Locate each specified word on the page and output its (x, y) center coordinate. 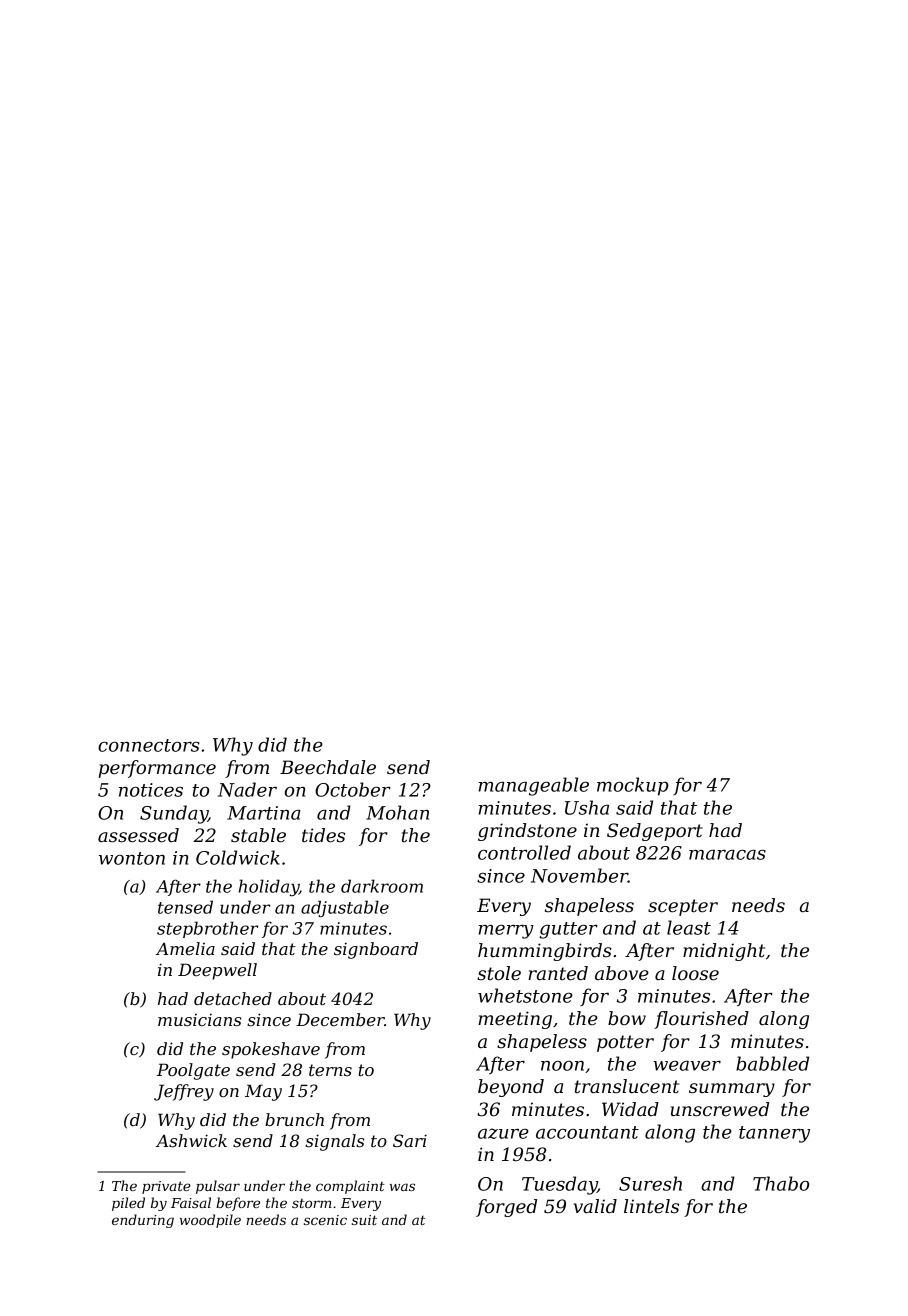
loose (695, 973)
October (353, 789)
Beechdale (328, 767)
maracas (727, 855)
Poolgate (193, 1071)
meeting (515, 1020)
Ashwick (191, 1140)
